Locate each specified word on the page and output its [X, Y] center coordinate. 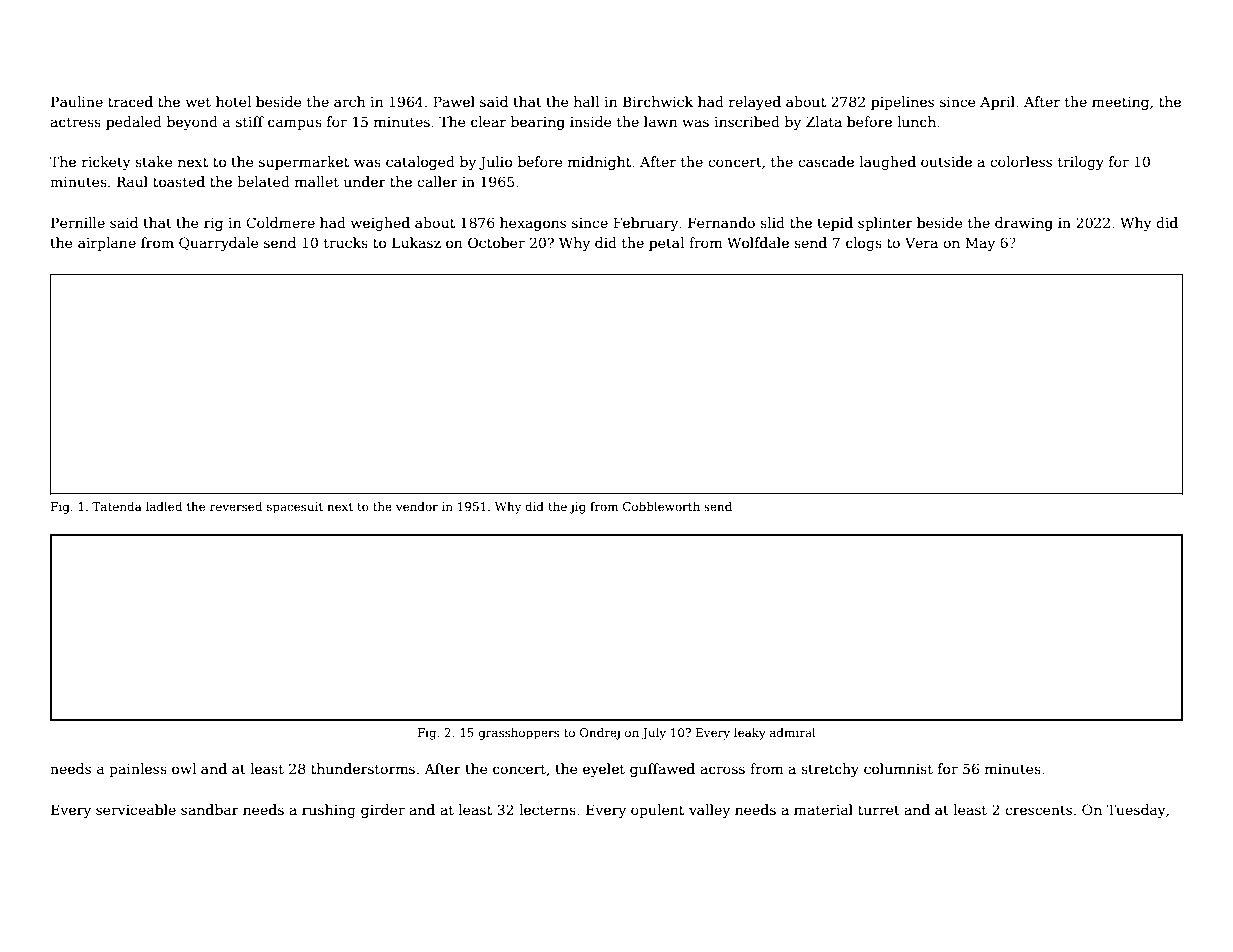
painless [138, 770]
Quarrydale [219, 244]
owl [184, 768]
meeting [1120, 103]
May [980, 244]
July [654, 734]
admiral [793, 732]
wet [198, 102]
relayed [755, 103]
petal [666, 244]
